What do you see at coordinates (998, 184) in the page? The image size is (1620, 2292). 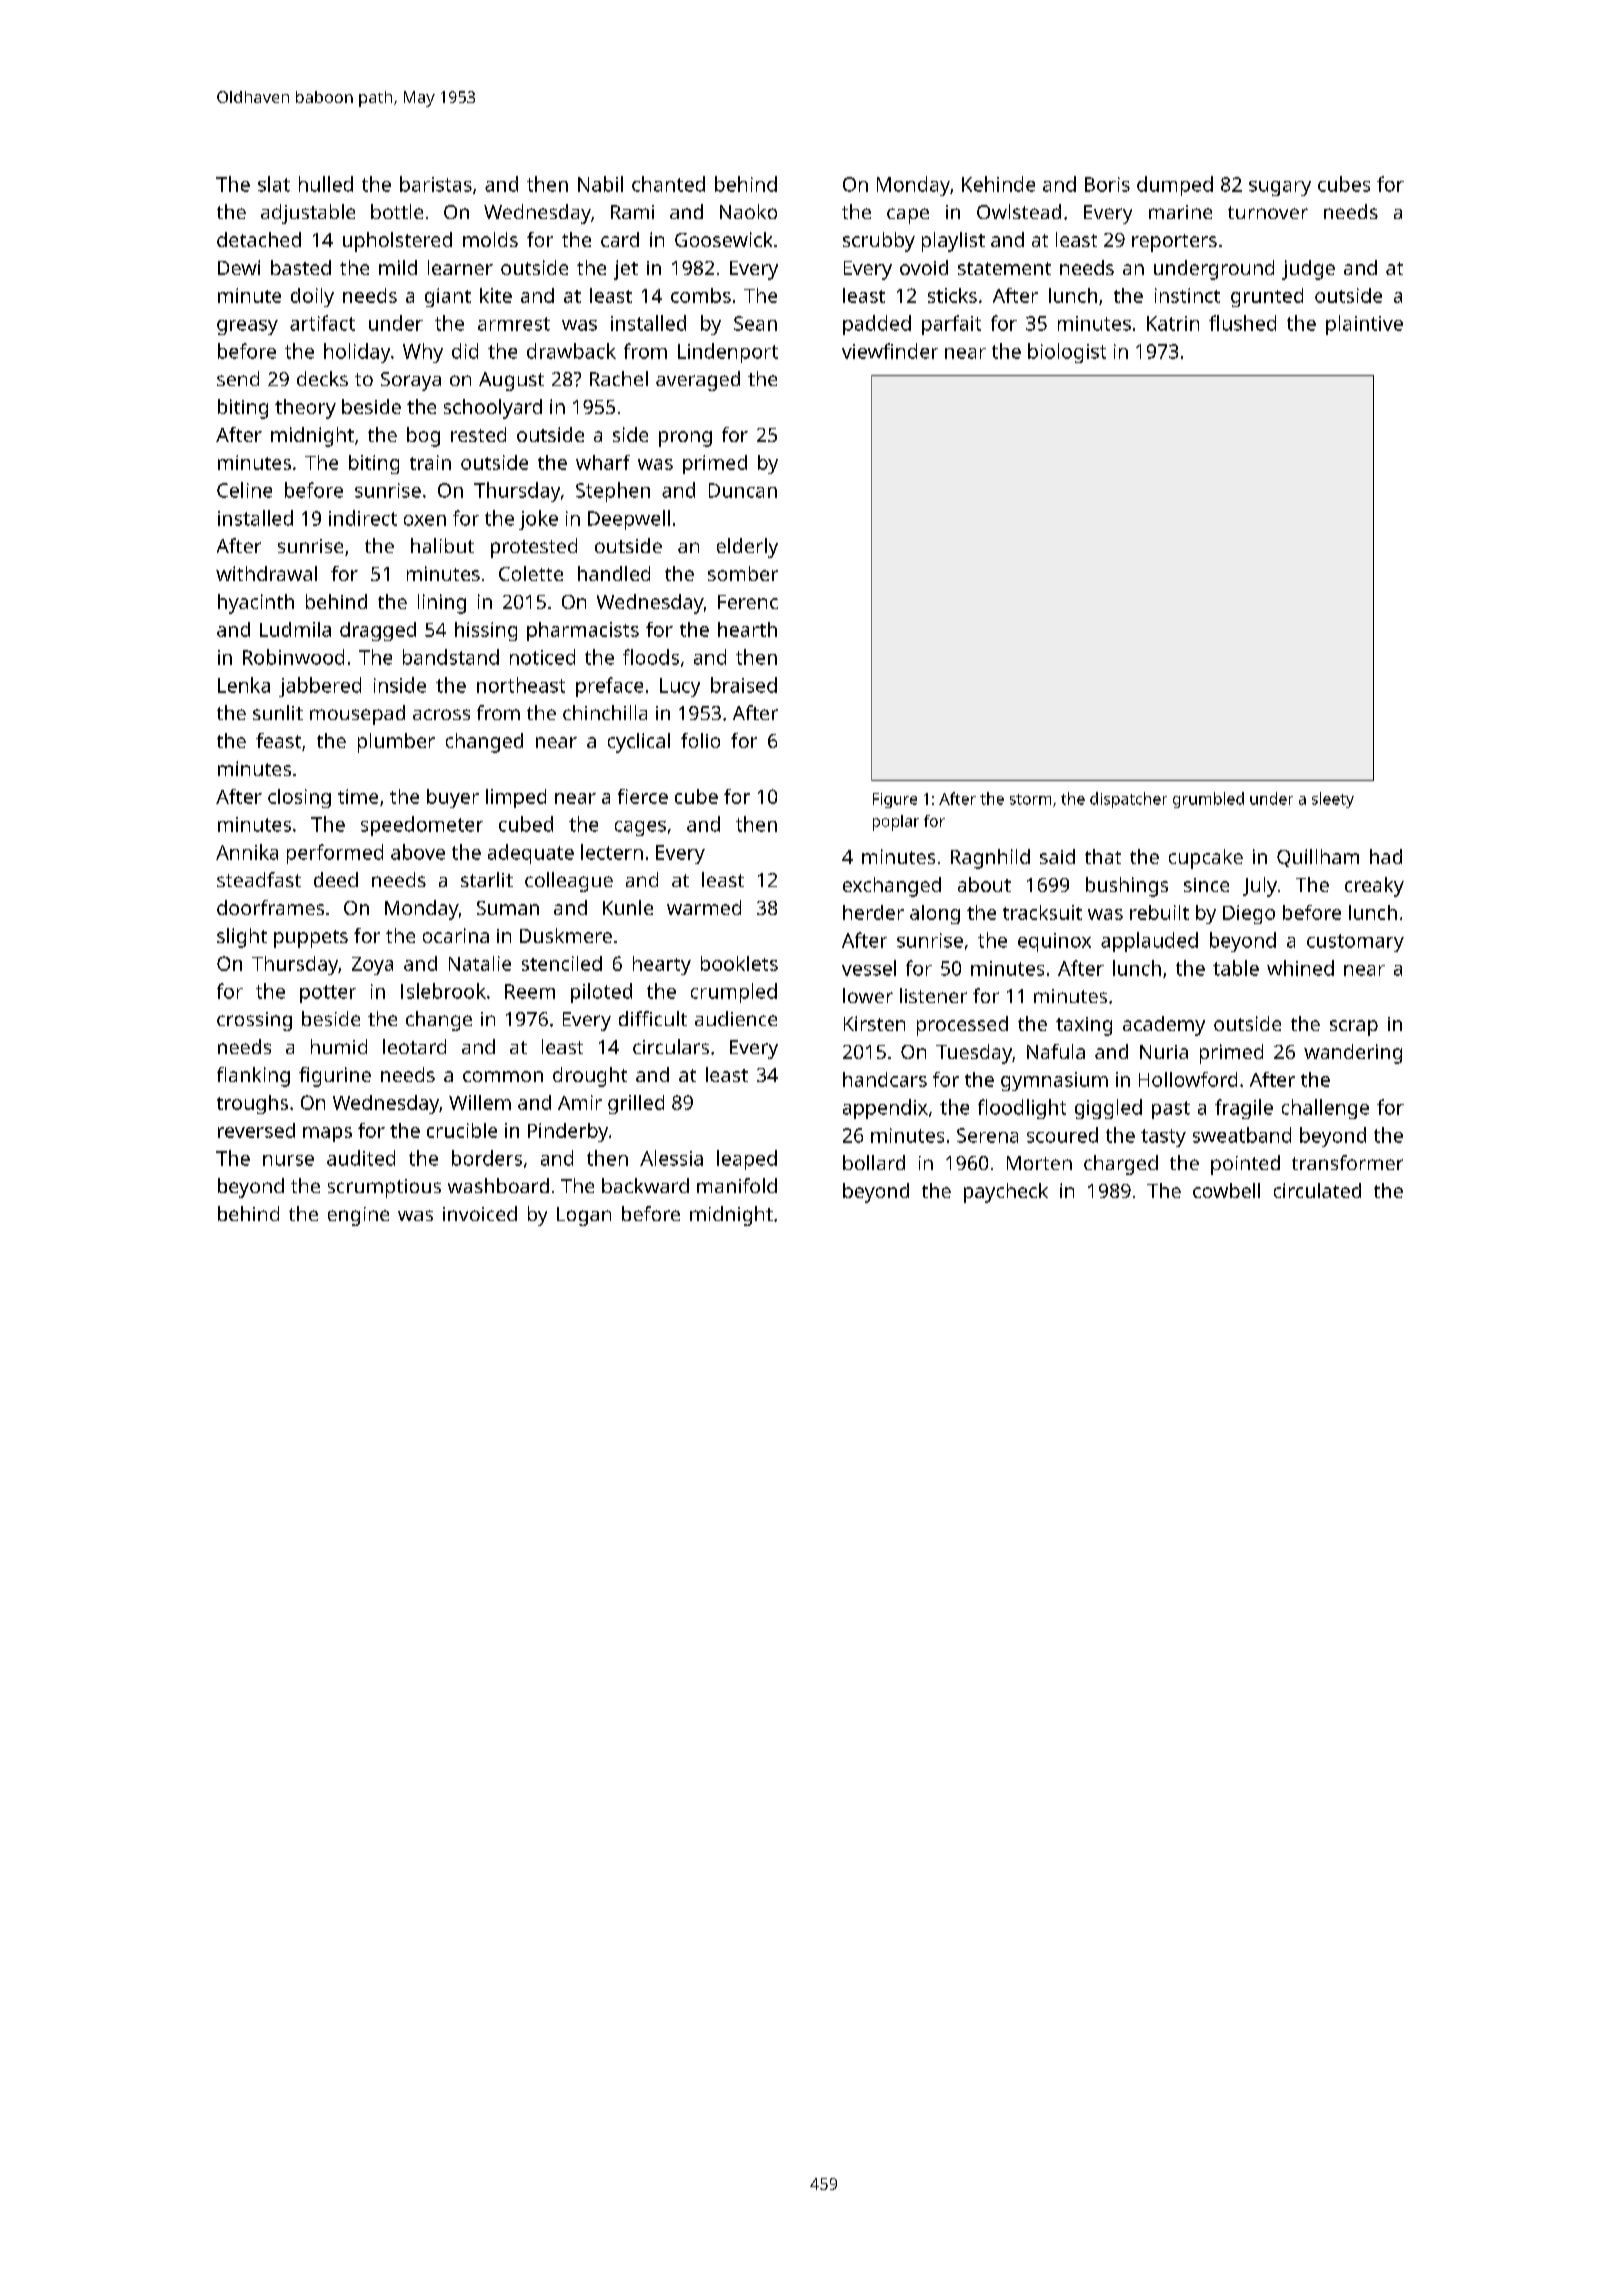 I see `Kehinde` at bounding box center [998, 184].
